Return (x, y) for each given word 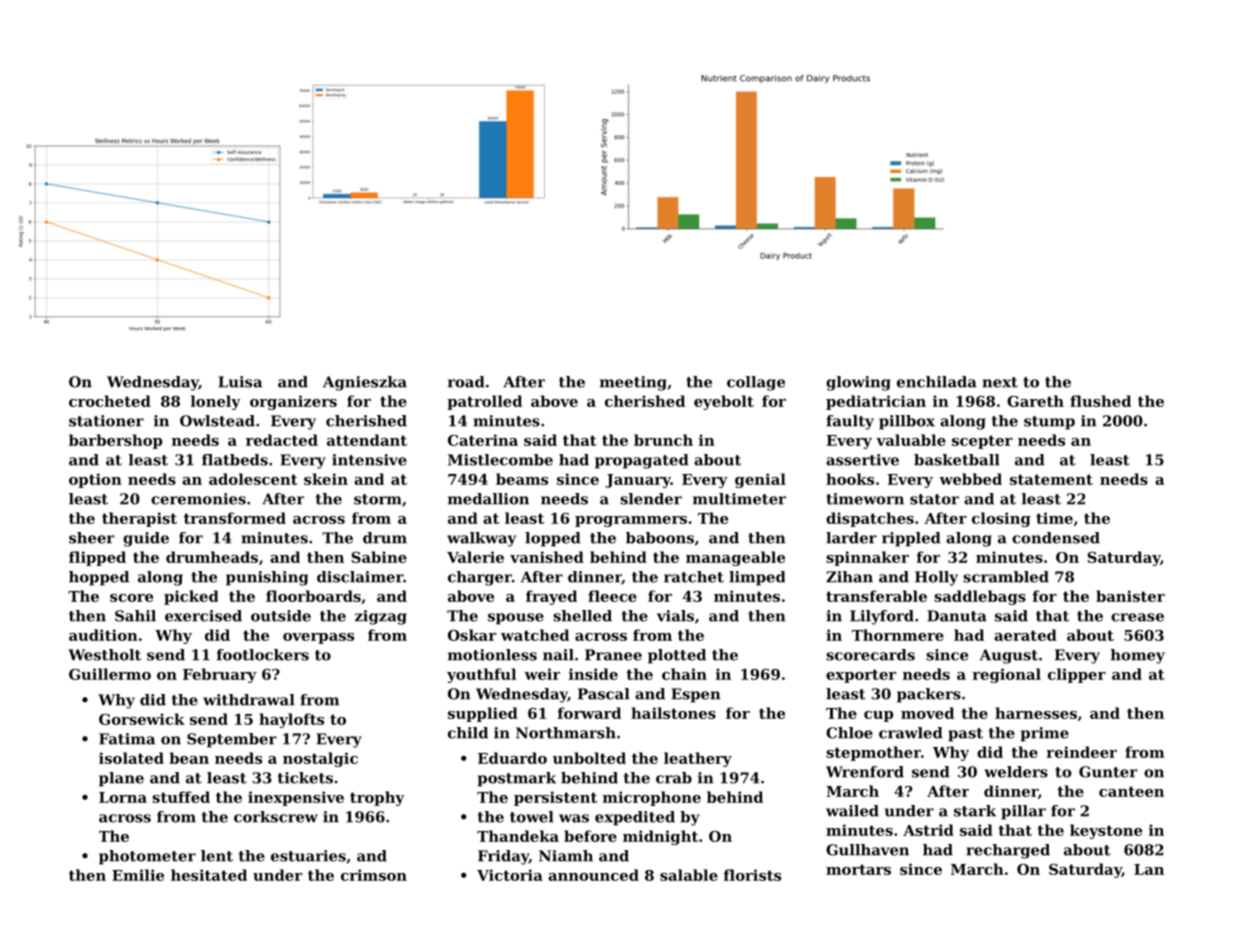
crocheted (110, 401)
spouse (516, 619)
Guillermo (110, 674)
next (1000, 382)
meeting (633, 383)
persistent (555, 798)
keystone (1106, 831)
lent (217, 856)
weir (542, 674)
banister (1130, 596)
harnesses (1036, 713)
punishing (267, 578)
